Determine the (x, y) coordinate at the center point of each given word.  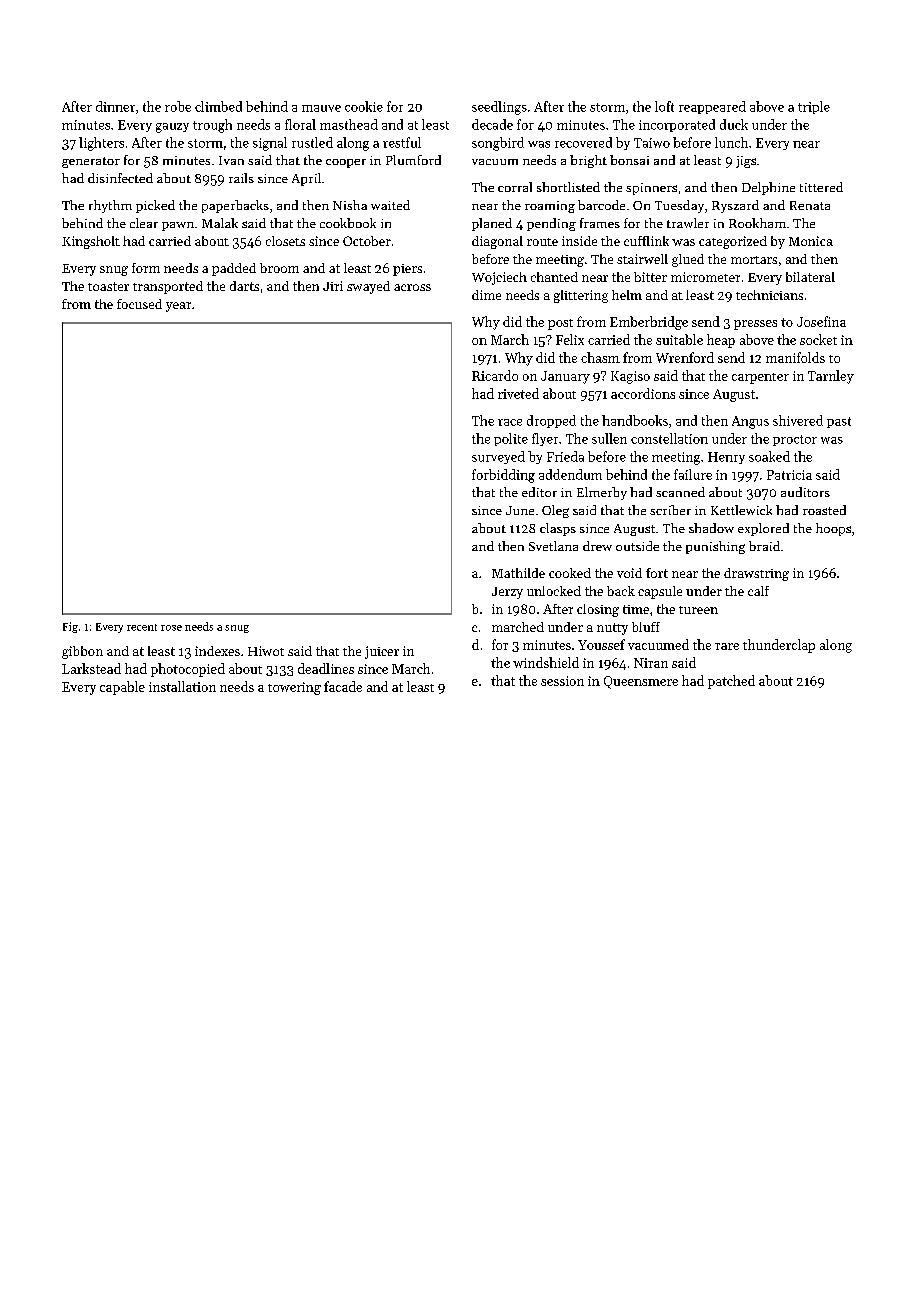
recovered (583, 142)
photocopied (188, 670)
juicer (382, 652)
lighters (101, 144)
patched (731, 682)
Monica (811, 241)
